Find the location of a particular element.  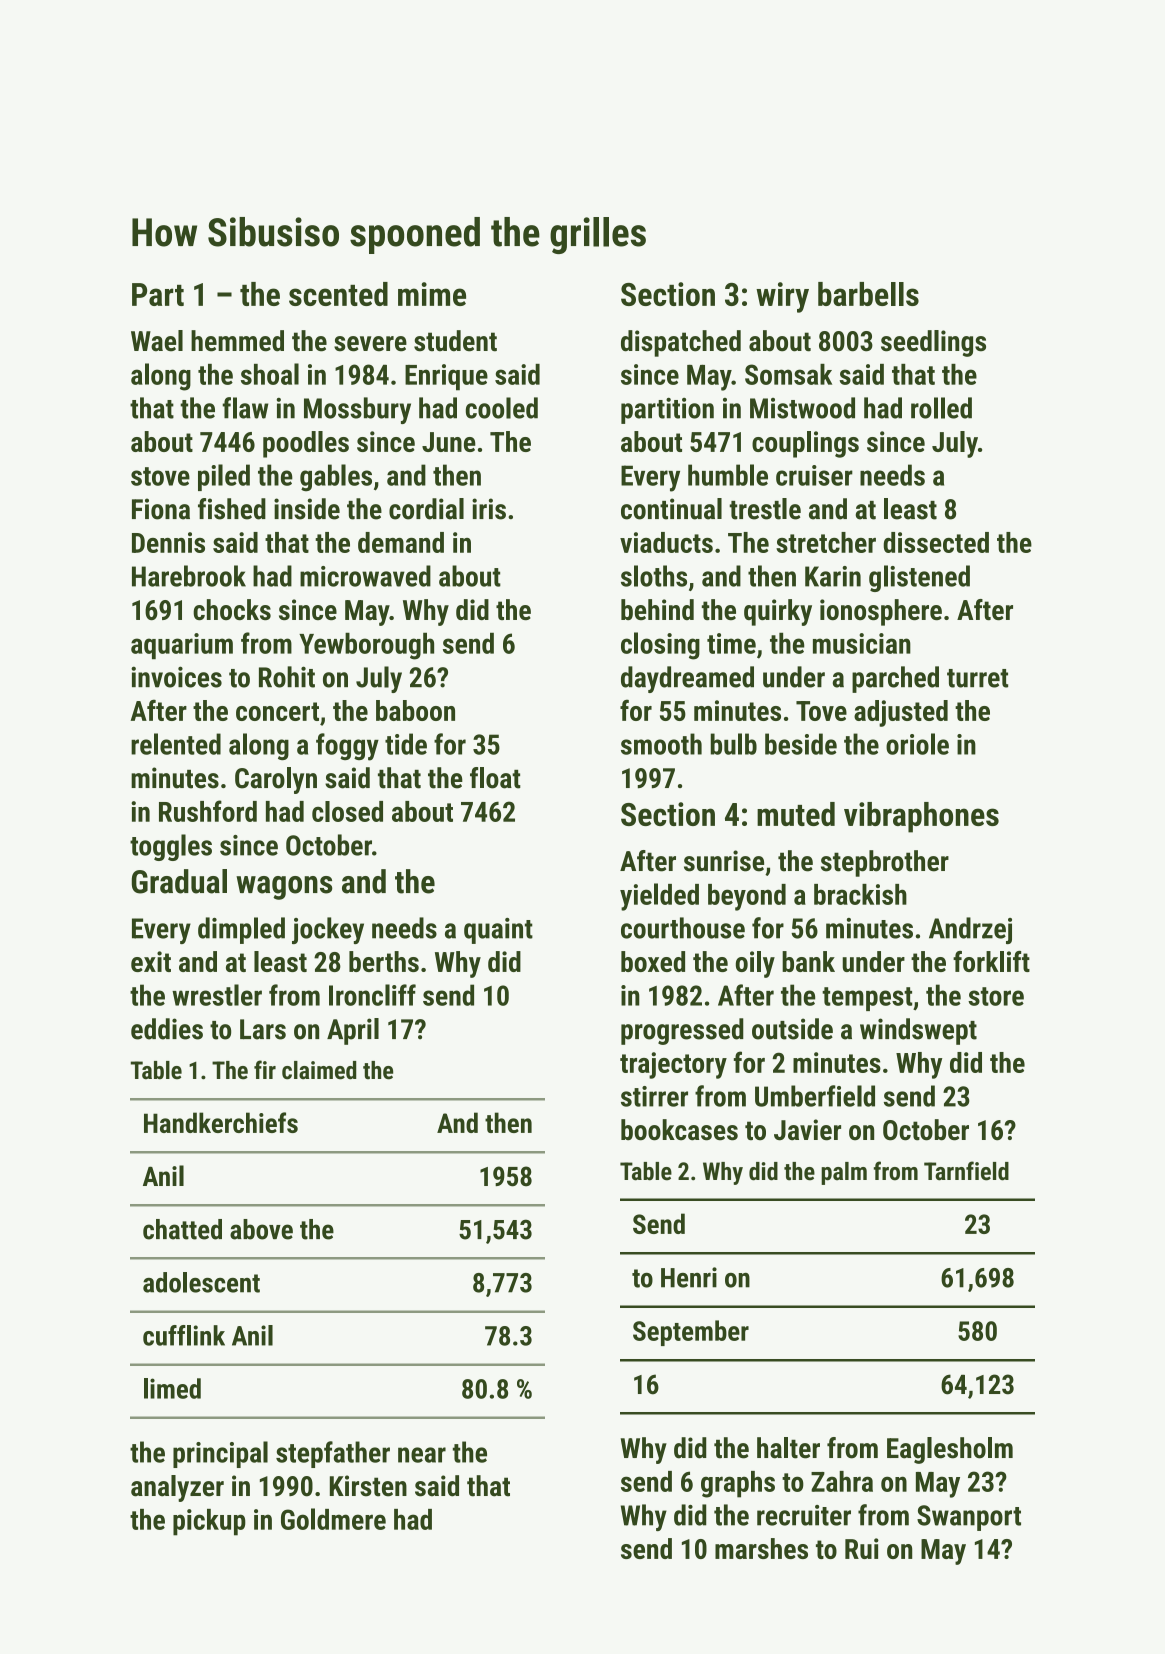

wagons is located at coordinates (284, 888).
